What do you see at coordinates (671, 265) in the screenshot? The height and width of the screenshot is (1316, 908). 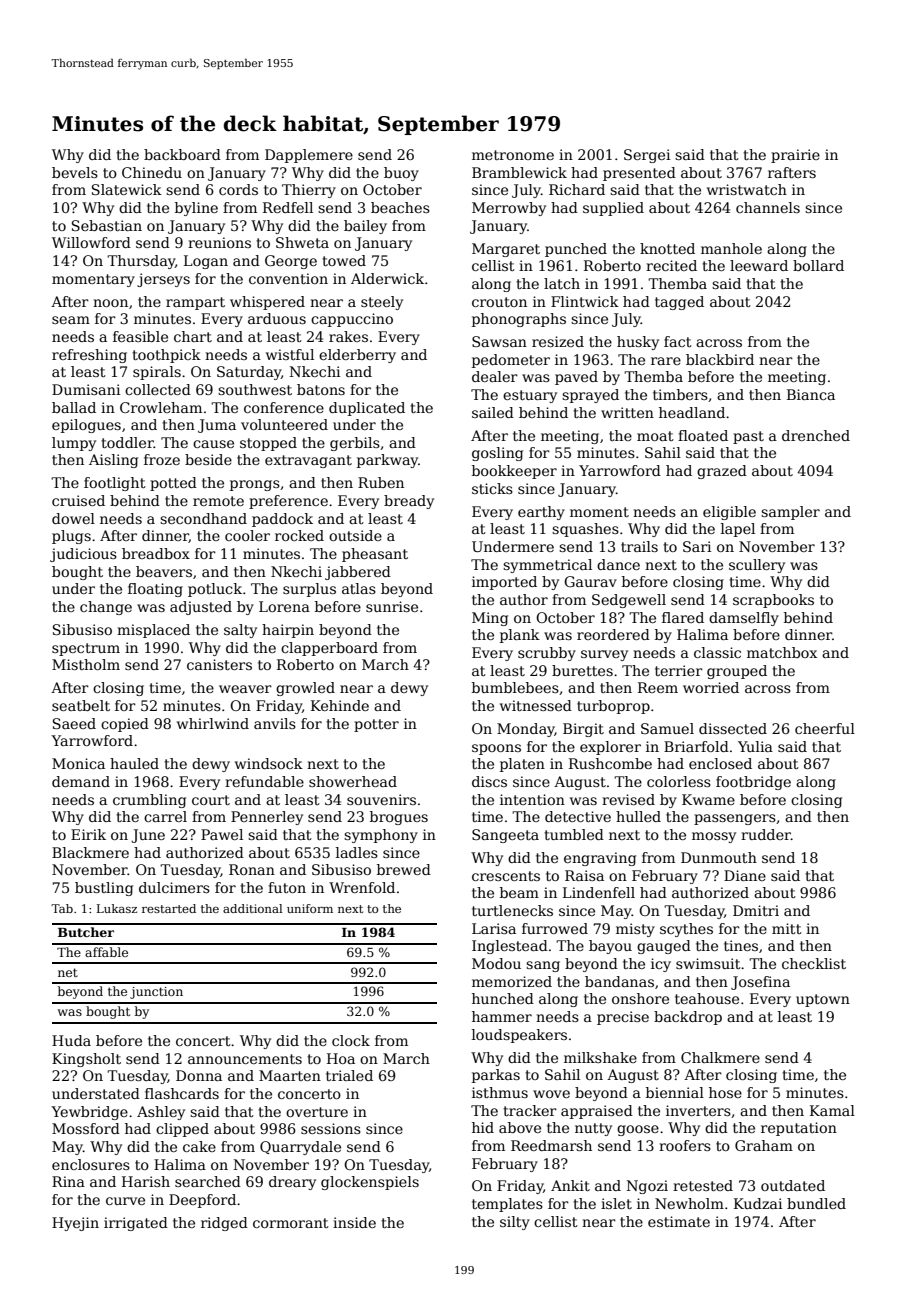 I see `recited` at bounding box center [671, 265].
